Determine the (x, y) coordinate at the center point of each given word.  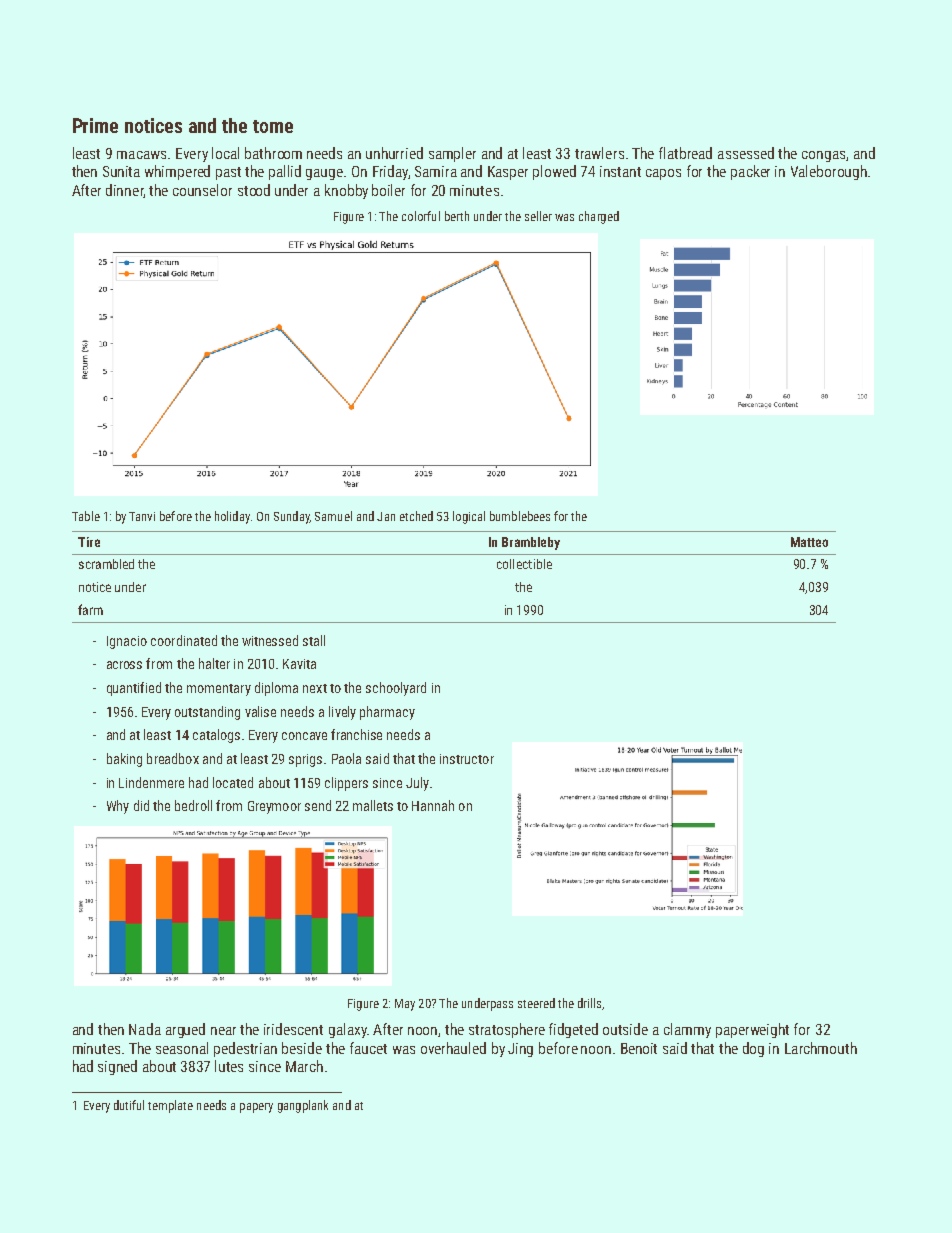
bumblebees (520, 516)
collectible (524, 564)
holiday (232, 517)
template (170, 1106)
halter (214, 663)
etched (416, 516)
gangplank (303, 1106)
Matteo (809, 542)
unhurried (394, 153)
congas (823, 156)
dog (753, 1049)
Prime (95, 125)
